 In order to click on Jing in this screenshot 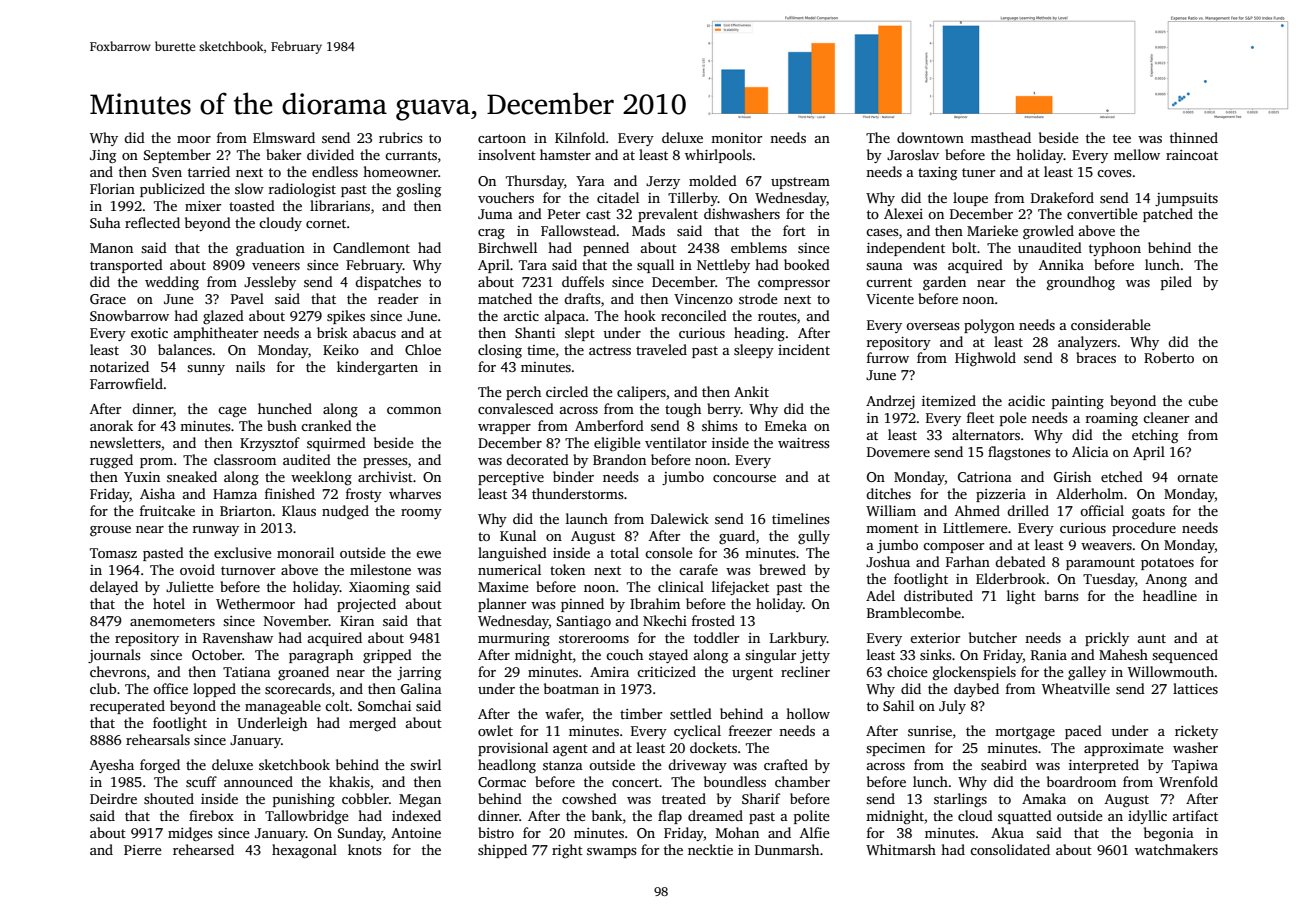, I will do `click(103, 156)`.
